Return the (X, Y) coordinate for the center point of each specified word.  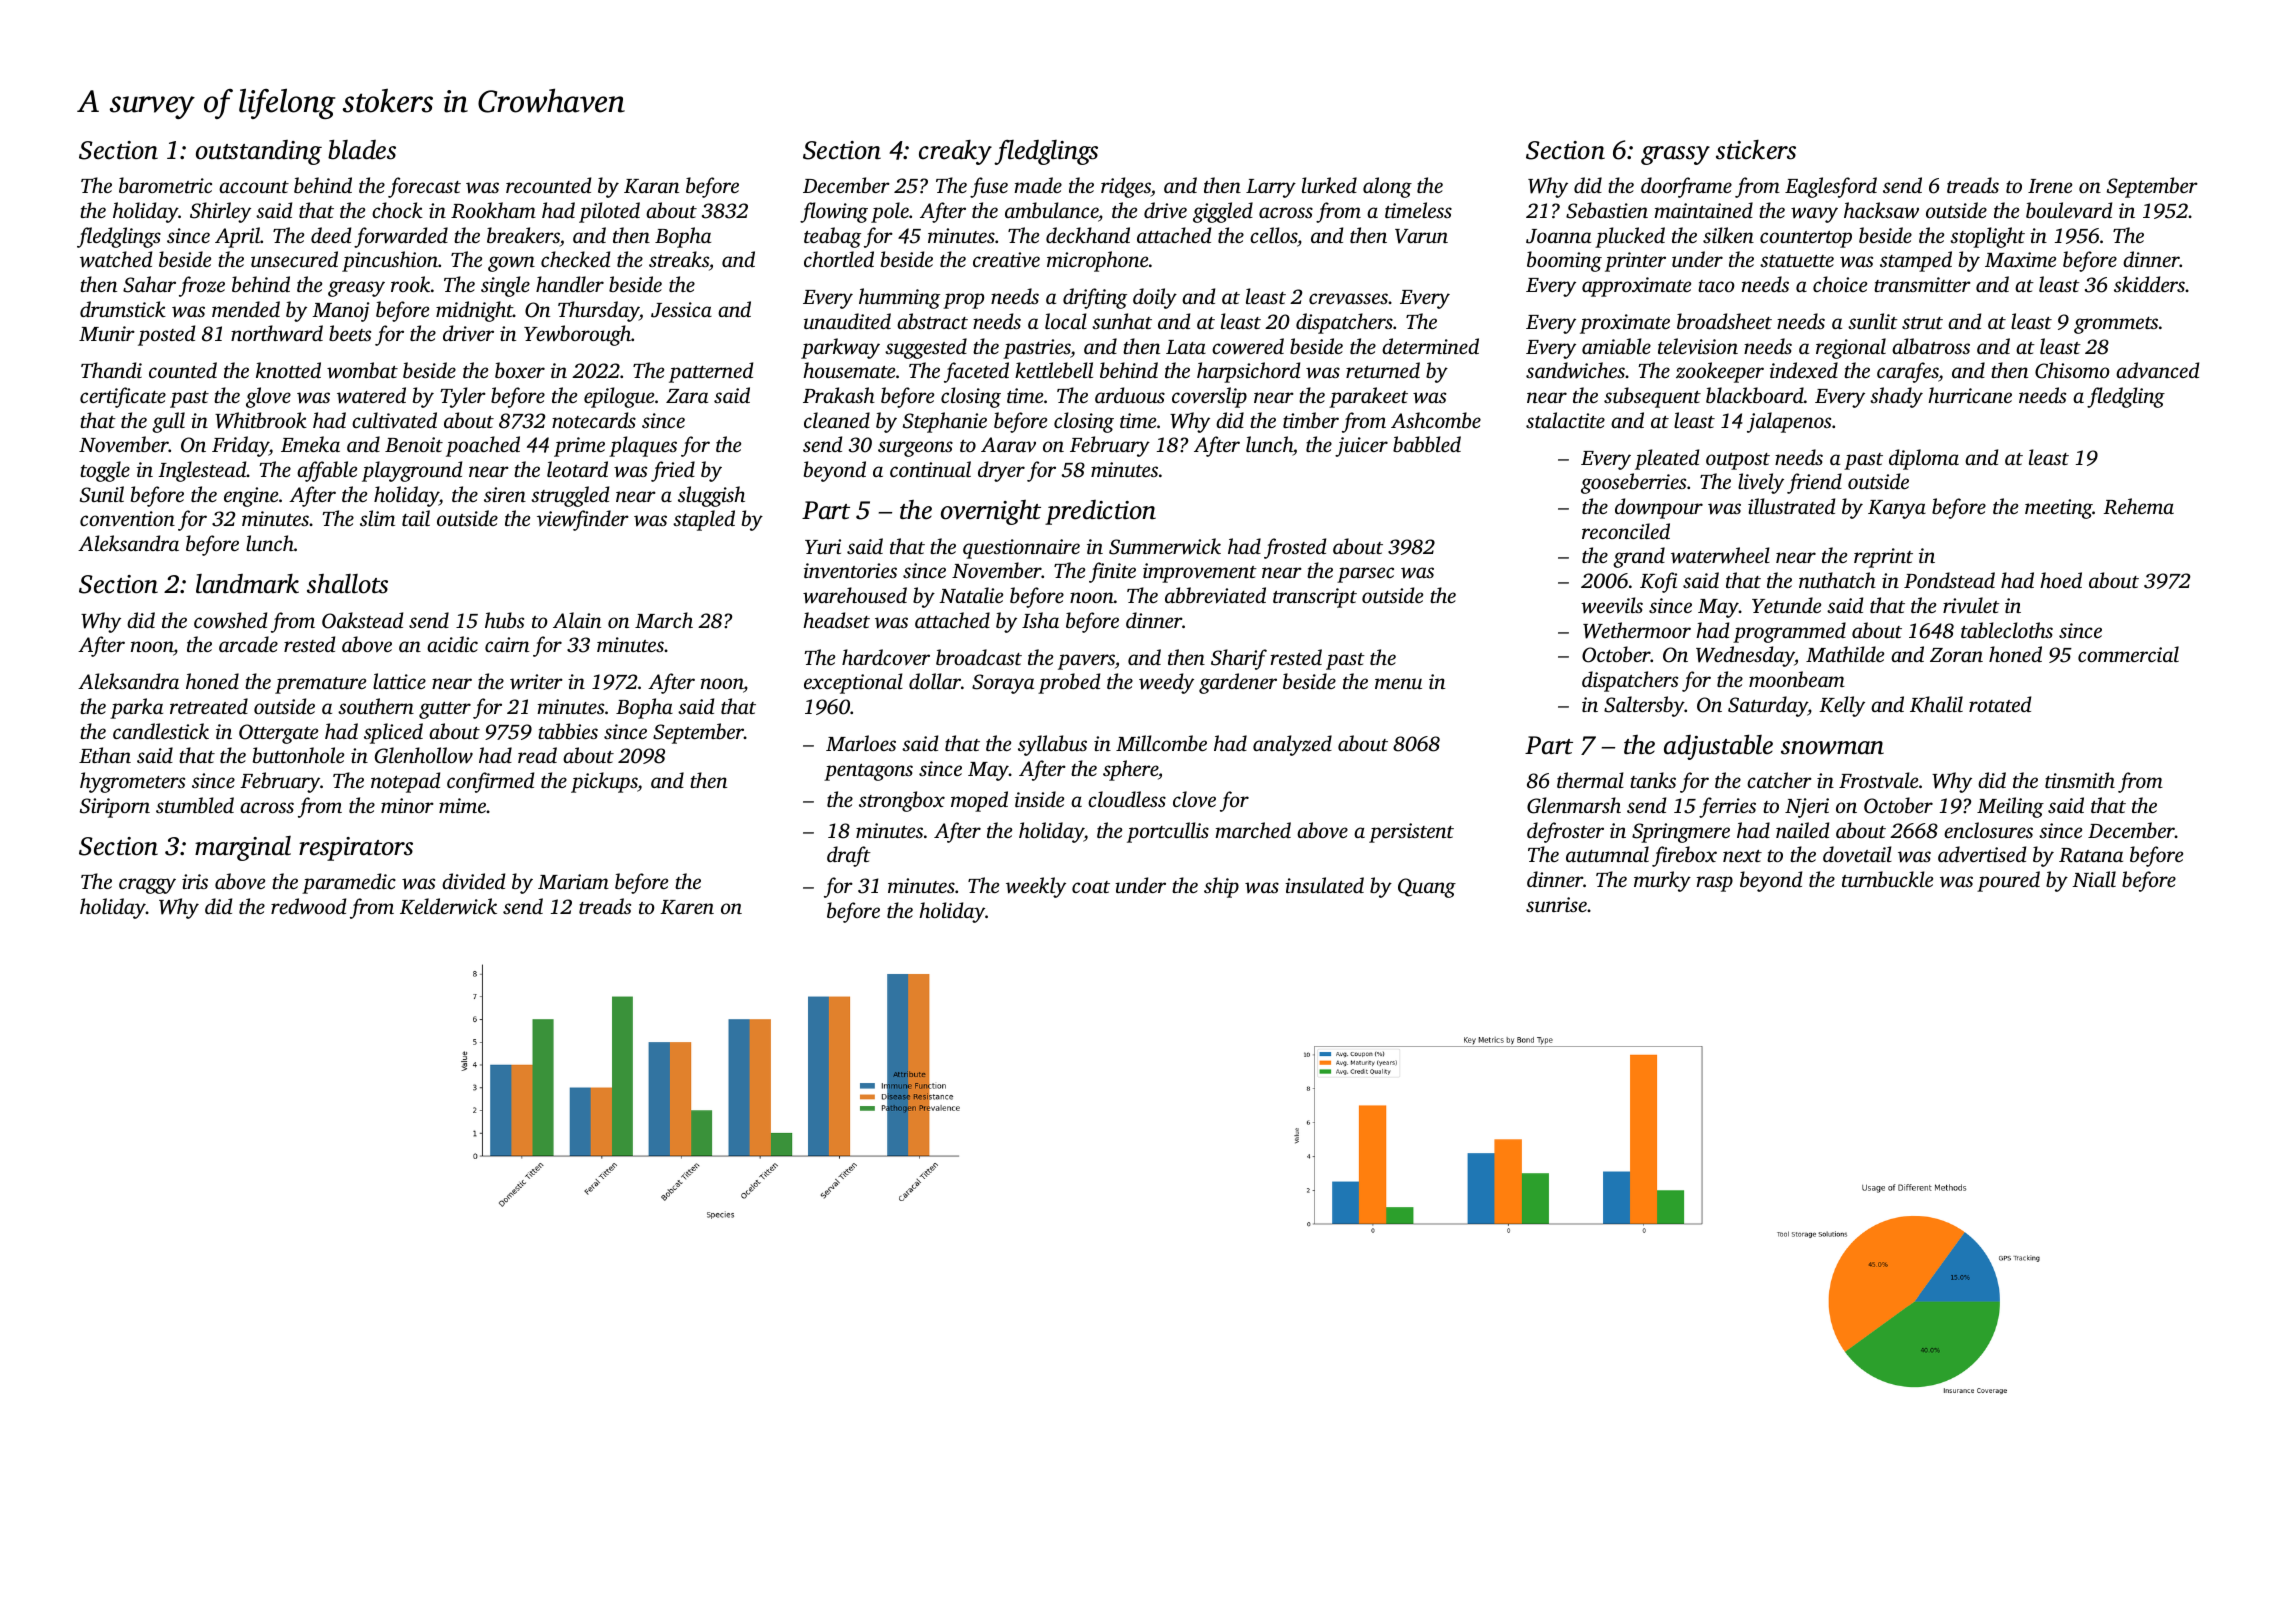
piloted (609, 212)
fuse (989, 187)
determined (1430, 346)
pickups (604, 782)
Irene (2050, 186)
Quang (1427, 888)
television (1698, 346)
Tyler (463, 397)
